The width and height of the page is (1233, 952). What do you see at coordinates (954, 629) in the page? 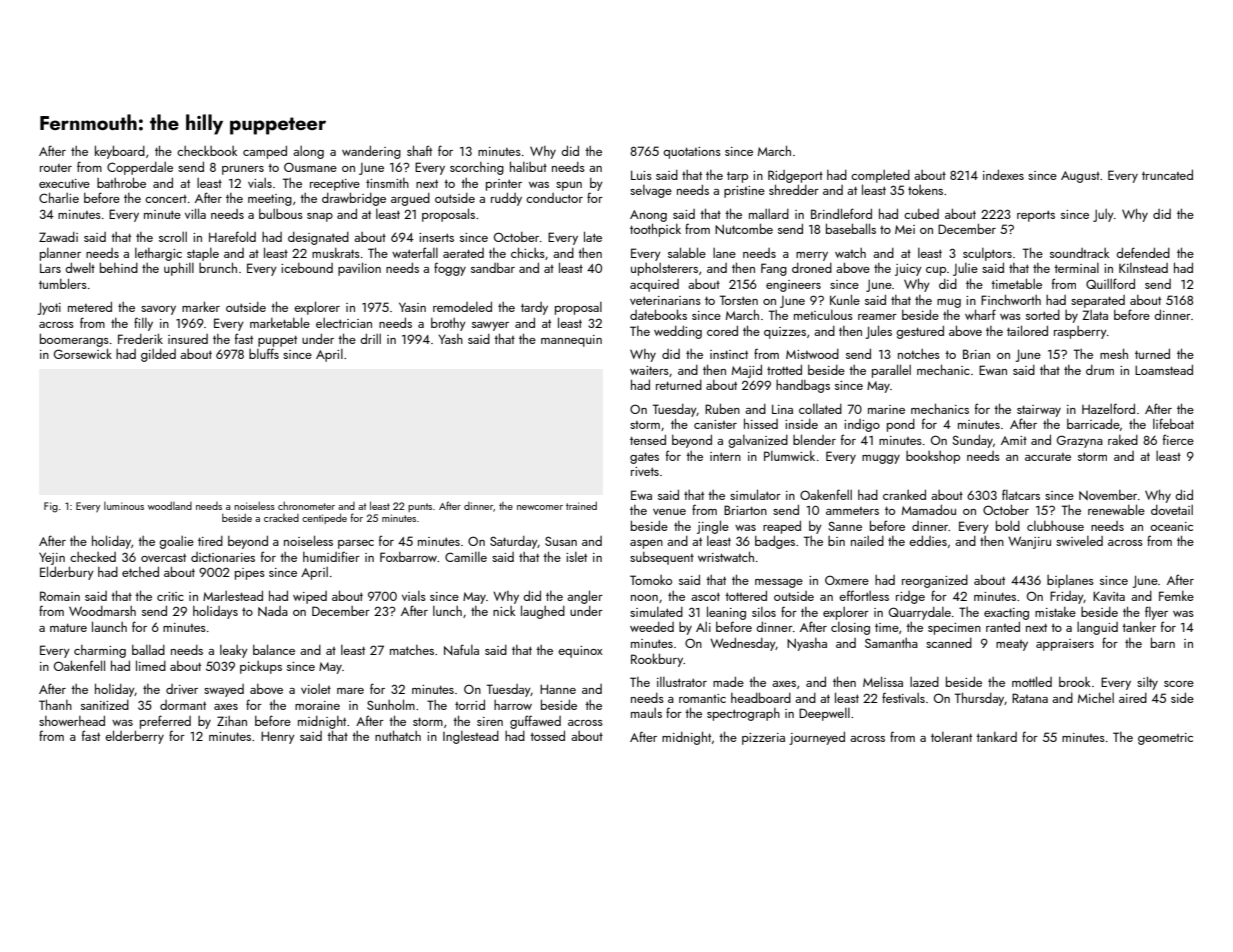
I see `specimen` at bounding box center [954, 629].
